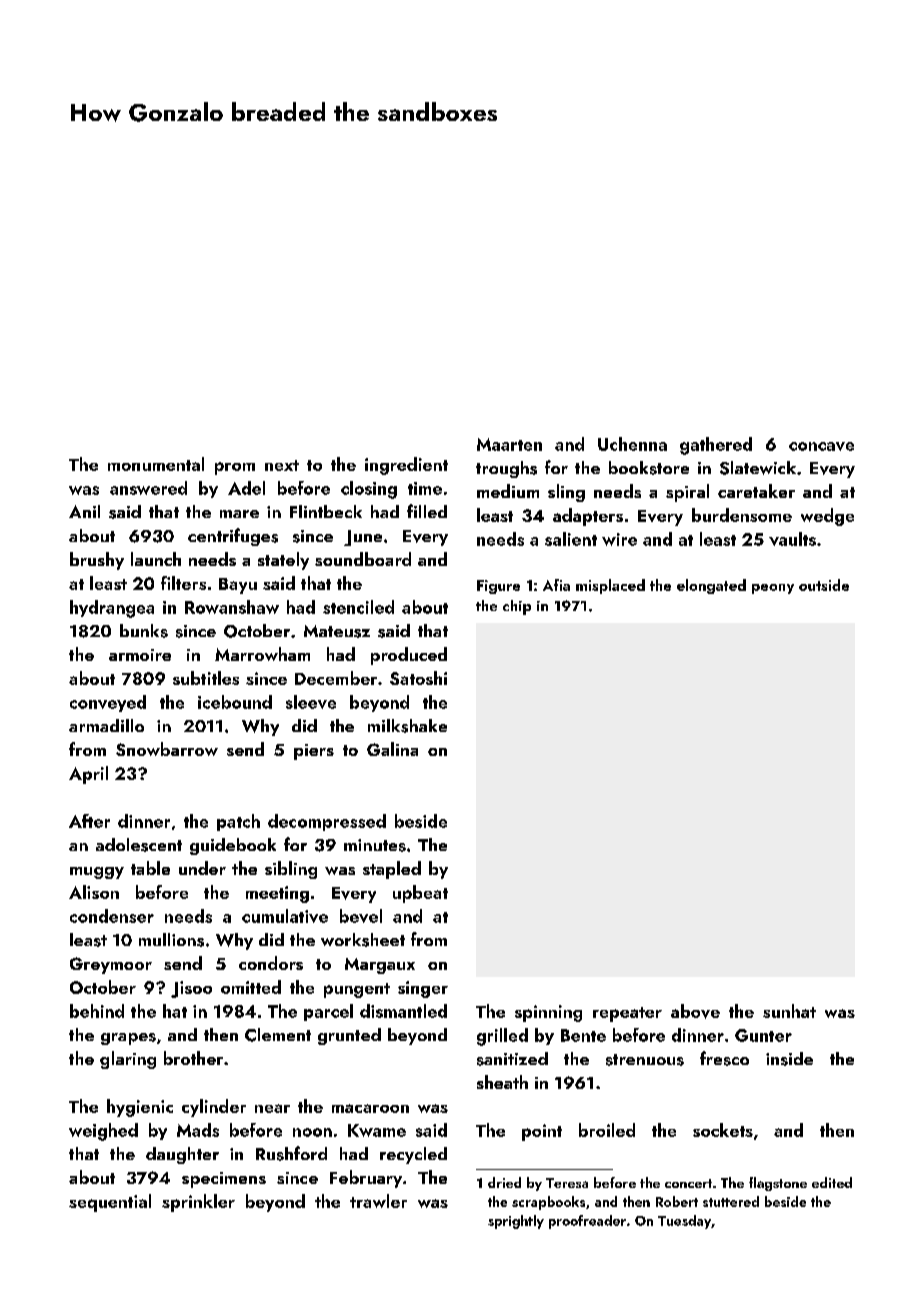  What do you see at coordinates (167, 749) in the page?
I see `Snowbarrow` at bounding box center [167, 749].
